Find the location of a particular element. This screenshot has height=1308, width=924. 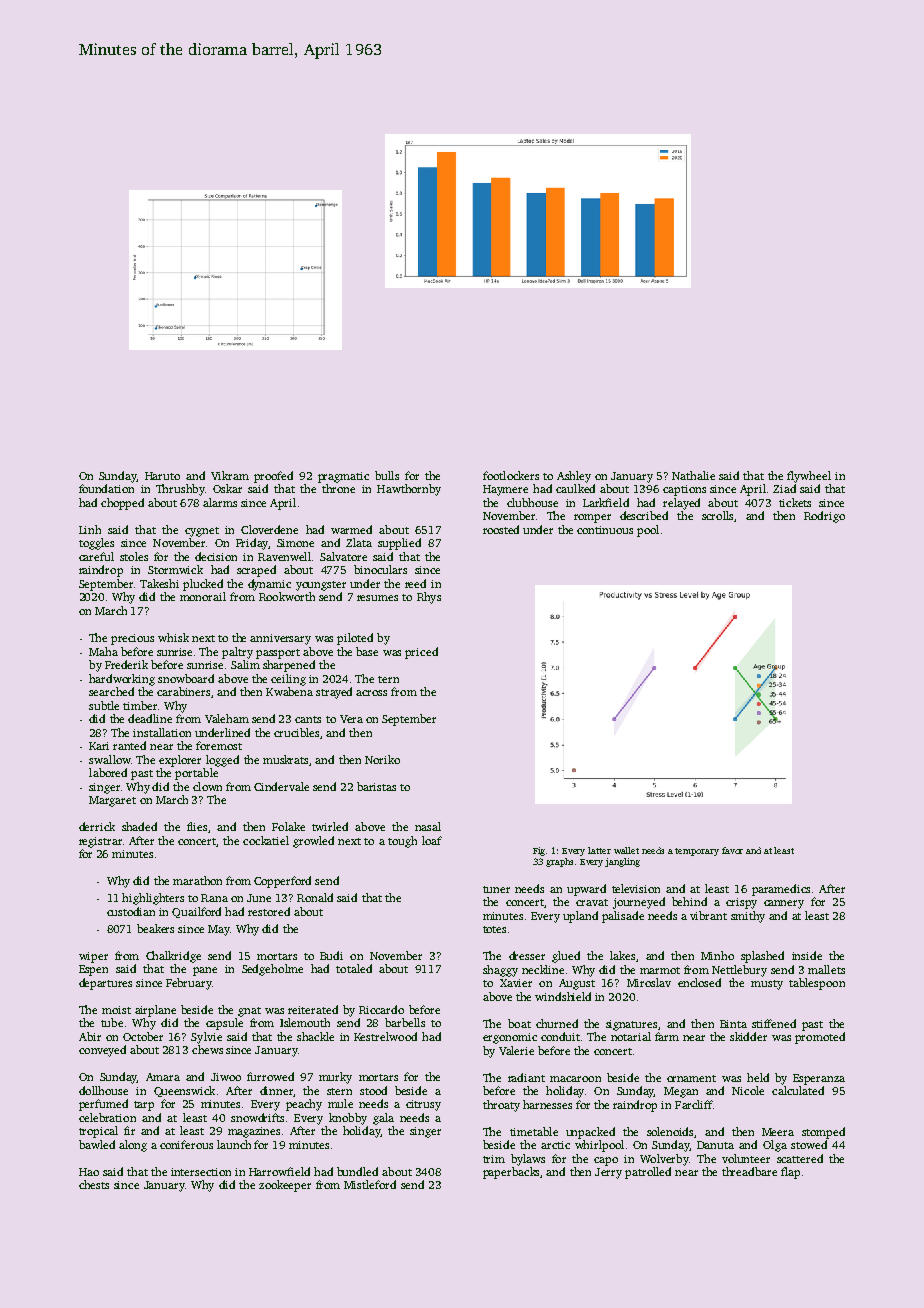

flap is located at coordinates (790, 1173).
